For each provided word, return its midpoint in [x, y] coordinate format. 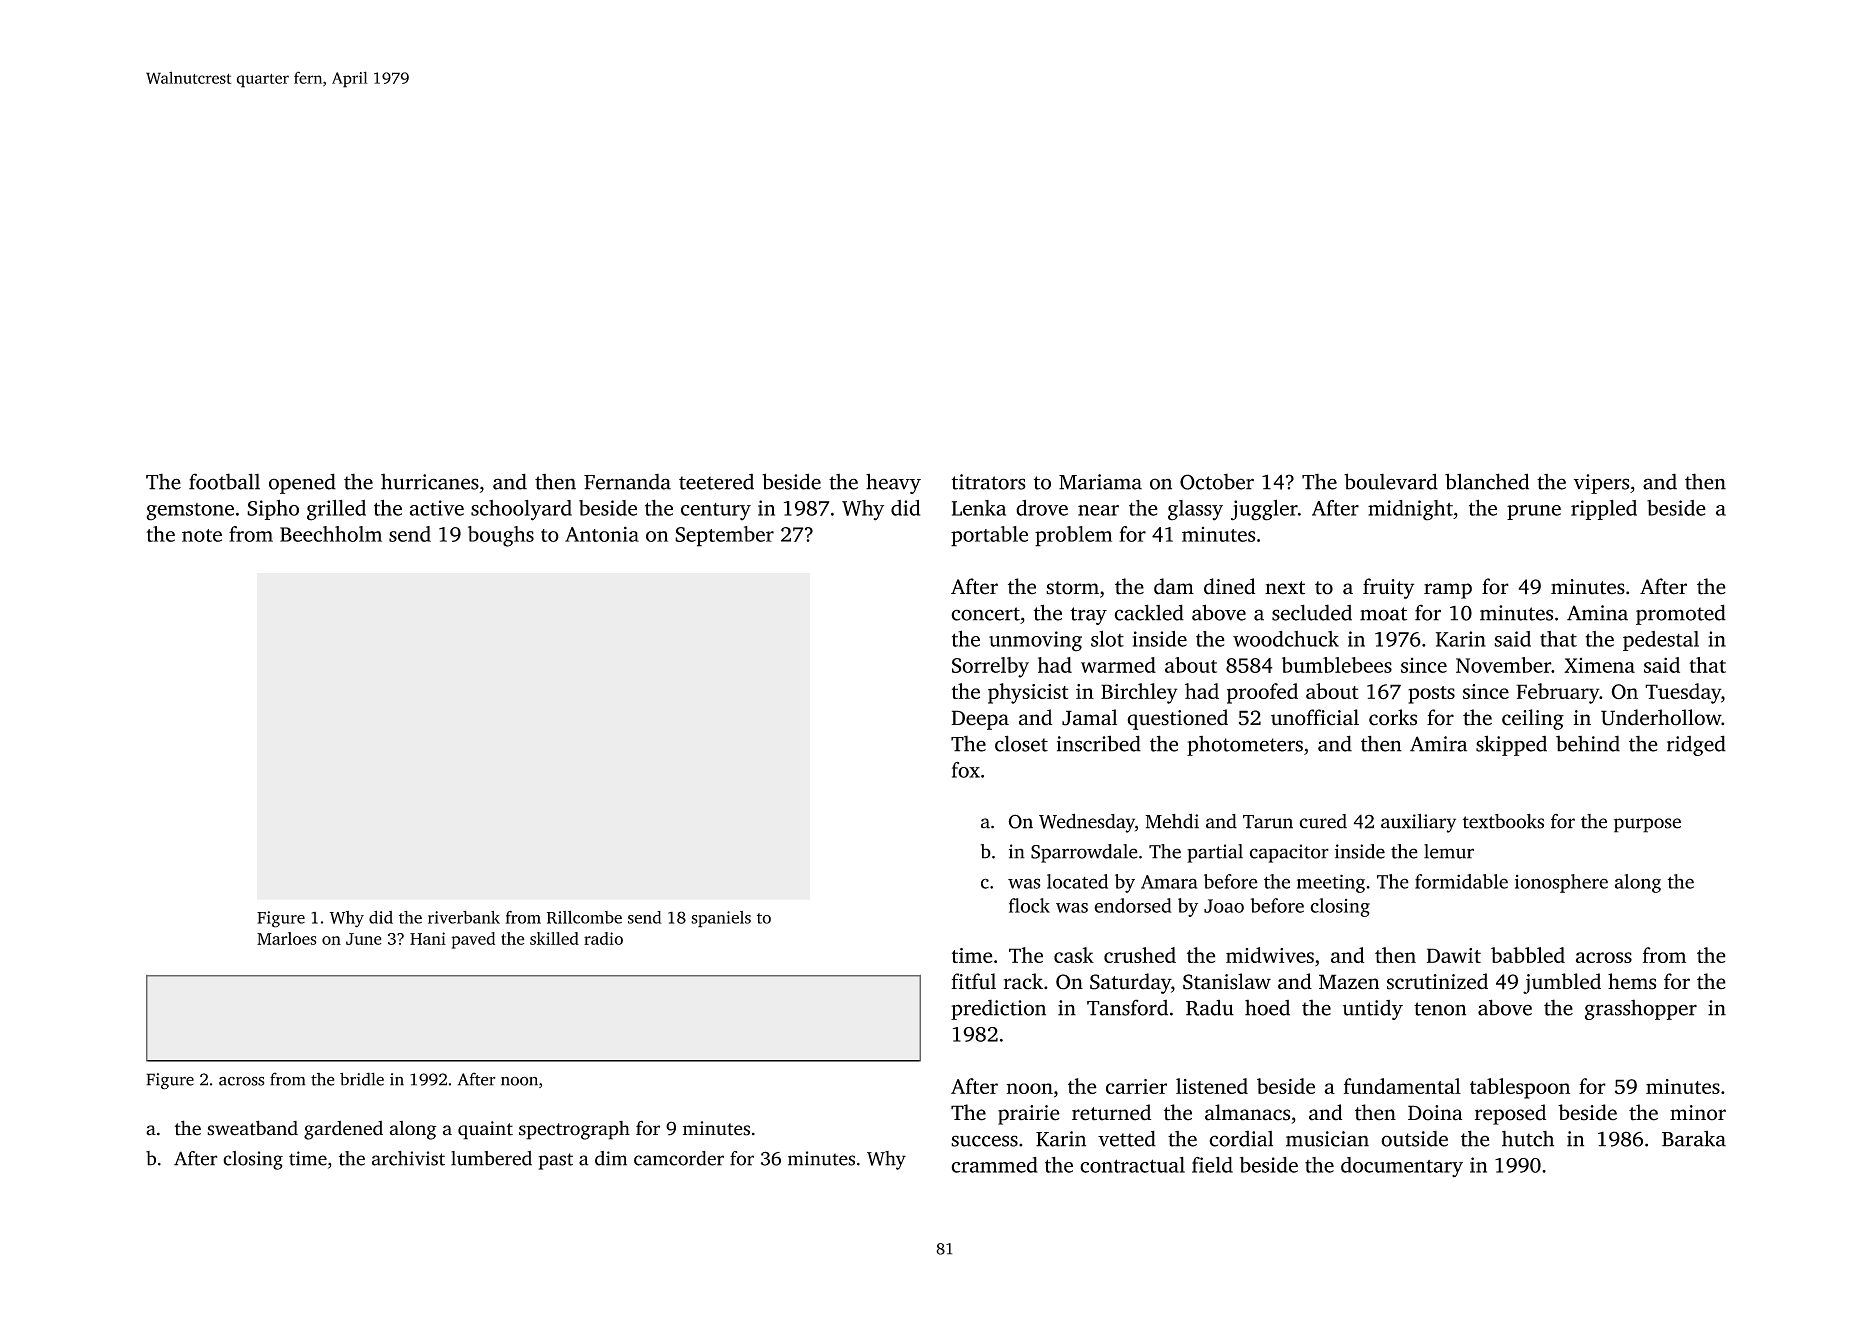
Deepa [980, 720]
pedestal [1661, 641]
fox [966, 770]
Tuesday [1683, 693]
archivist [408, 1158]
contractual [1132, 1165]
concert [985, 614]
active [437, 508]
